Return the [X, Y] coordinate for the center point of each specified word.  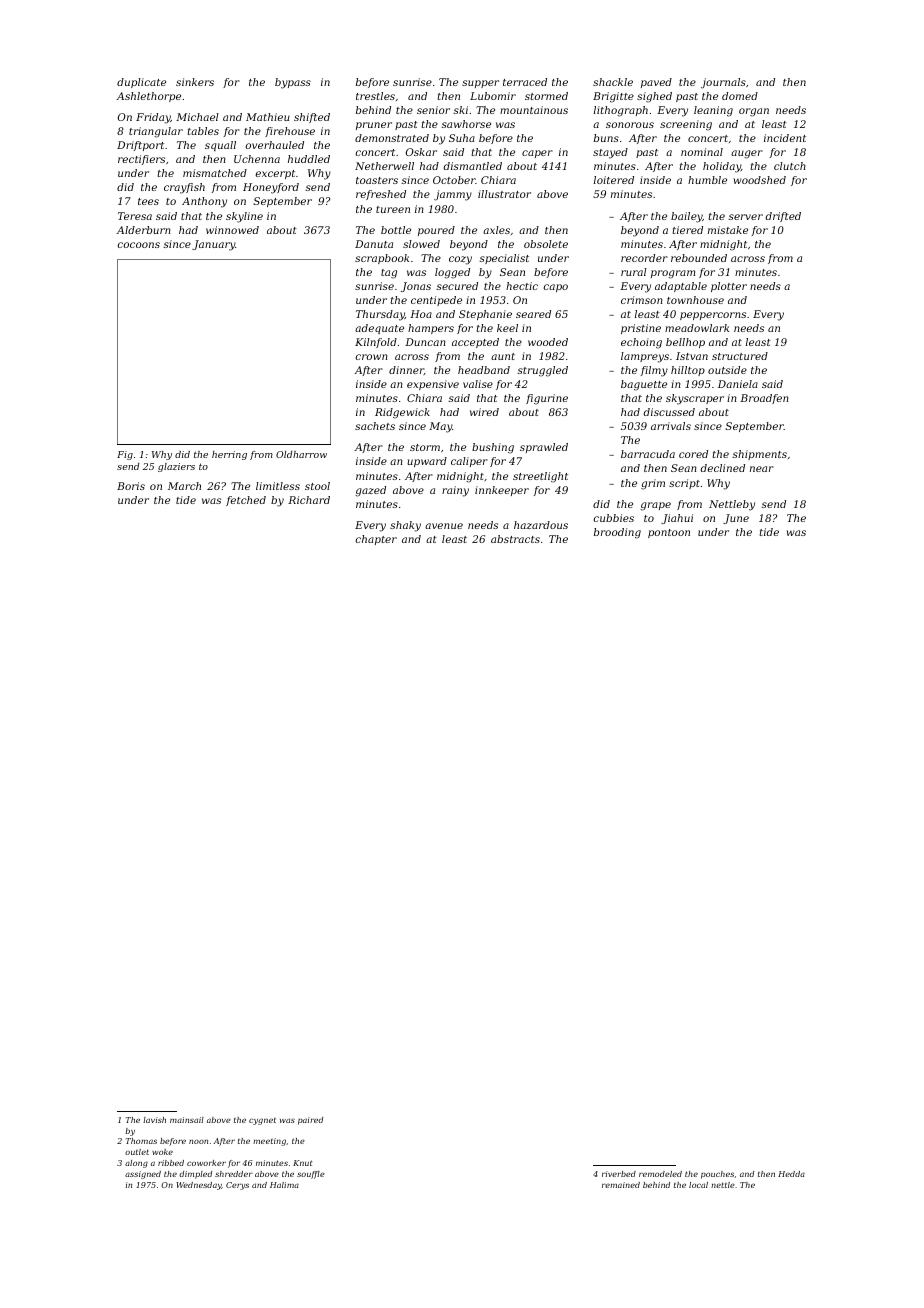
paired [310, 1121]
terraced [525, 82]
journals [723, 83]
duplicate [141, 83]
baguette [644, 385]
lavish [154, 1120]
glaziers [176, 467]
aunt [503, 356]
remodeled [660, 1174]
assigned [143, 1175]
